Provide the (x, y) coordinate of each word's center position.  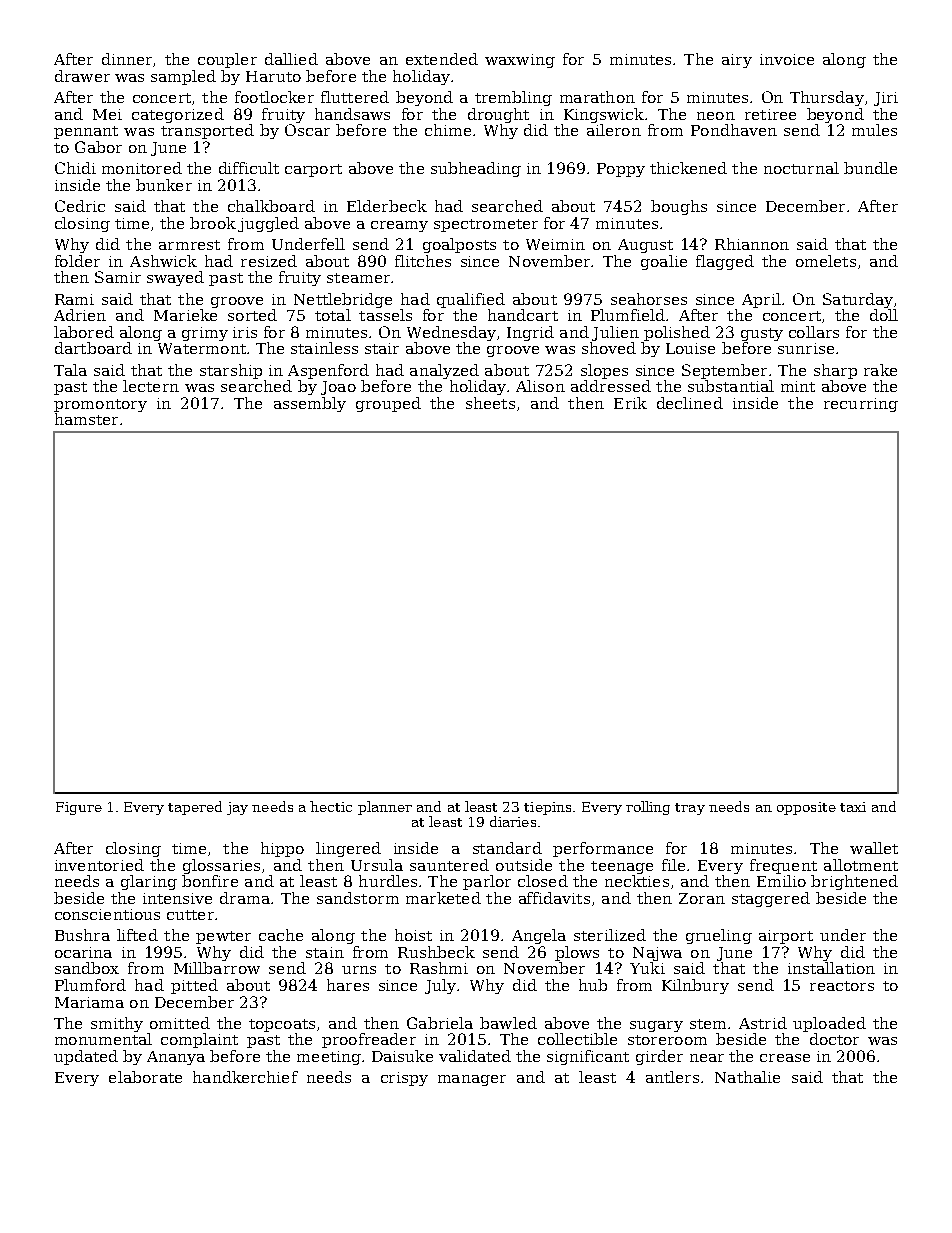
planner (385, 808)
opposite (806, 808)
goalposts (459, 245)
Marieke (185, 315)
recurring (861, 405)
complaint (199, 1040)
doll (884, 315)
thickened (688, 168)
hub (593, 985)
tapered (195, 808)
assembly (310, 404)
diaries (513, 821)
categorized (178, 115)
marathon (597, 97)
